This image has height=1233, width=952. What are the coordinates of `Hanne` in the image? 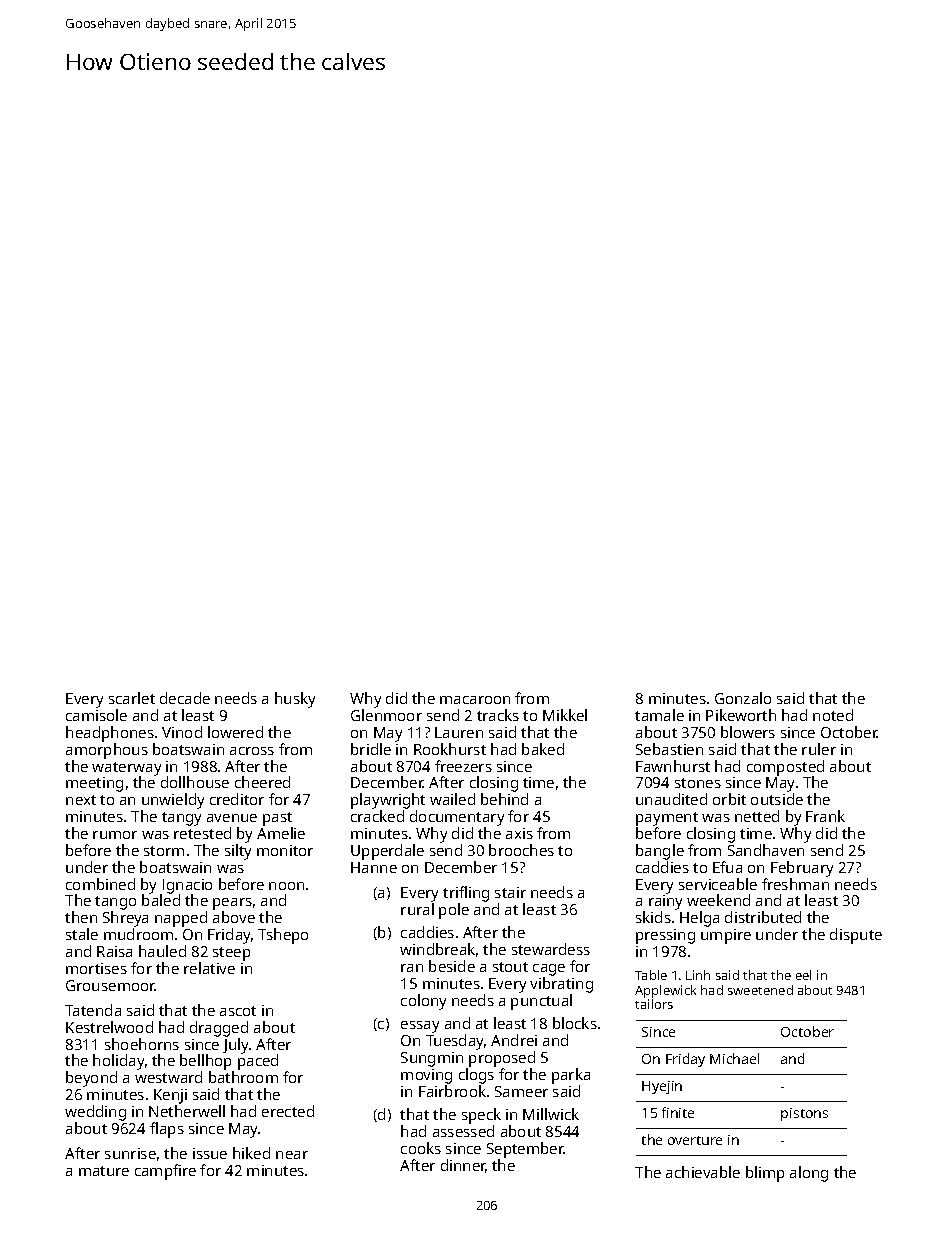 It's located at (374, 867).
